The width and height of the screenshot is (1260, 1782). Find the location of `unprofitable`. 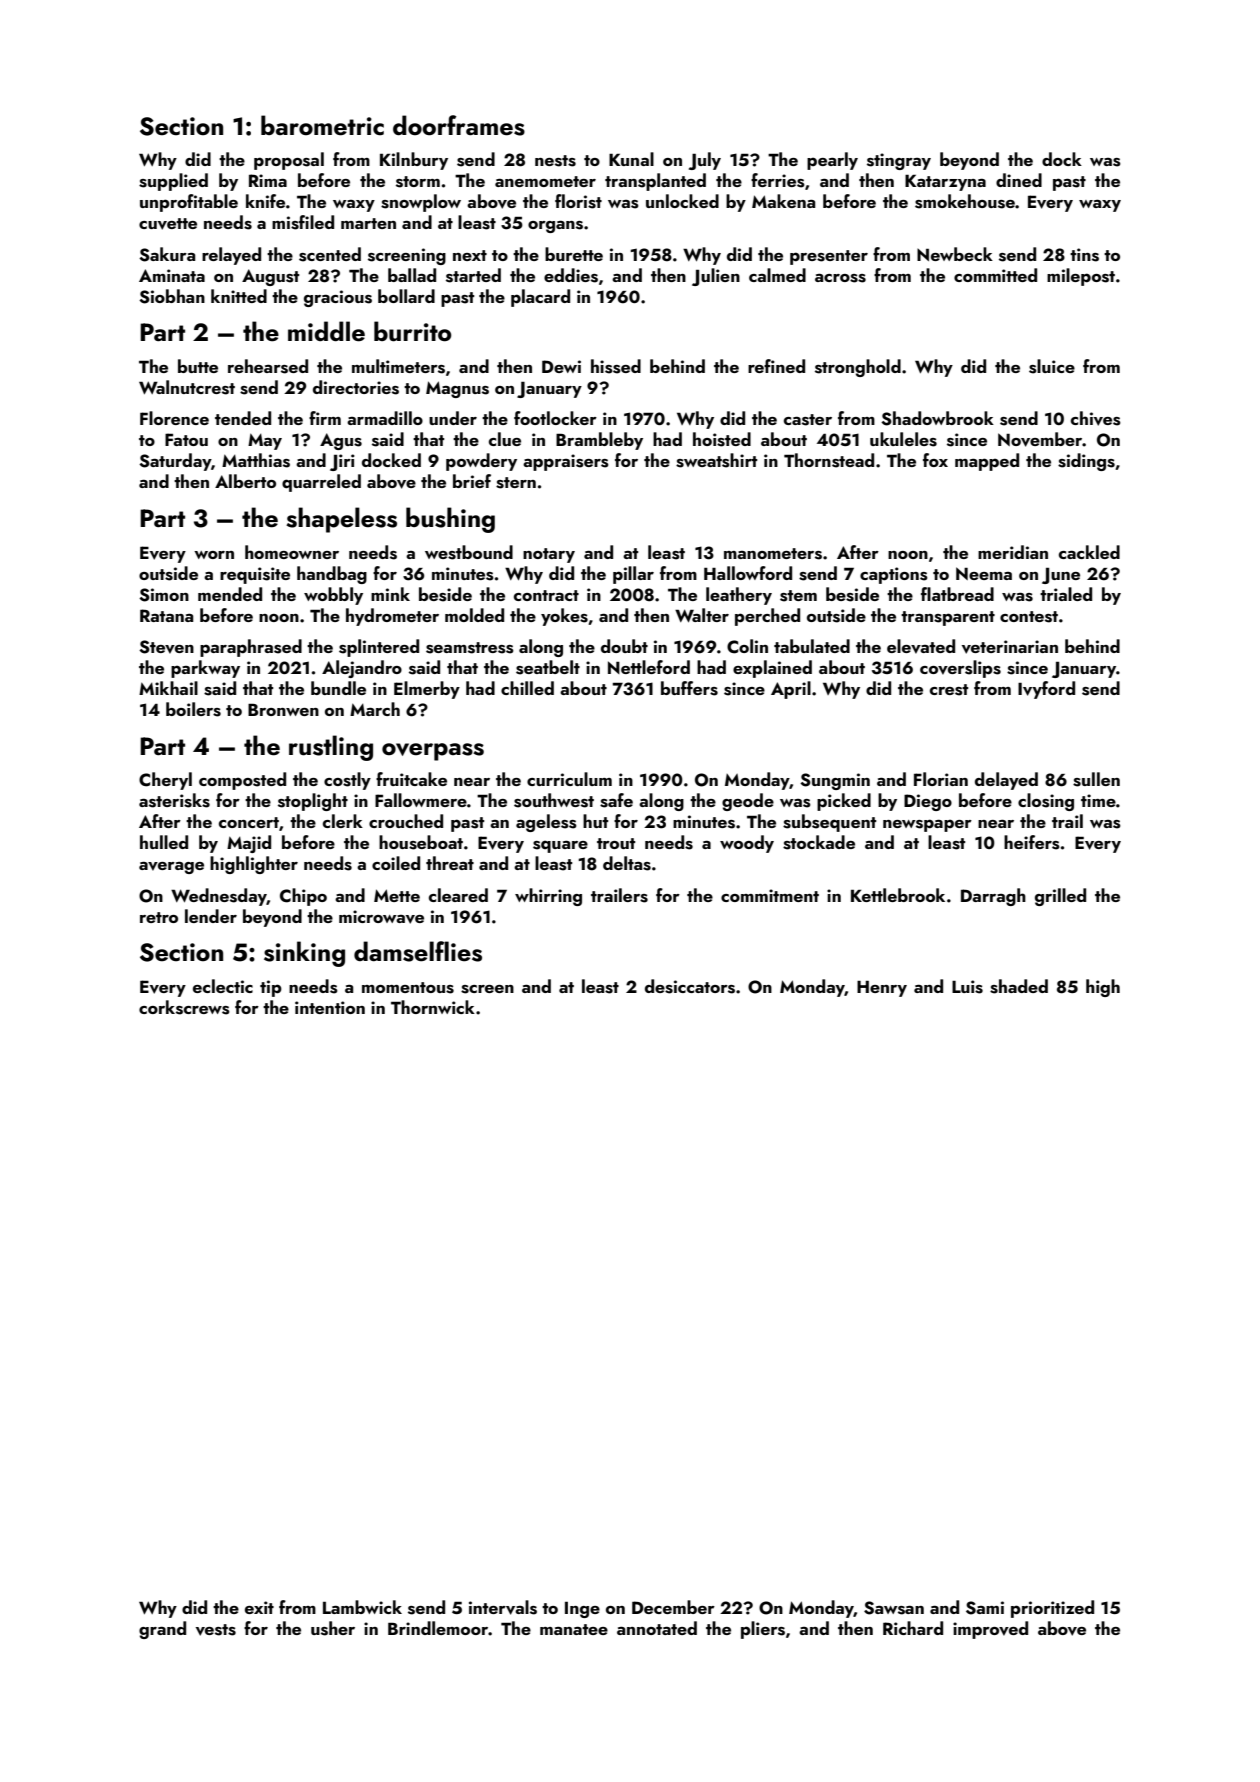

unprofitable is located at coordinates (189, 203).
